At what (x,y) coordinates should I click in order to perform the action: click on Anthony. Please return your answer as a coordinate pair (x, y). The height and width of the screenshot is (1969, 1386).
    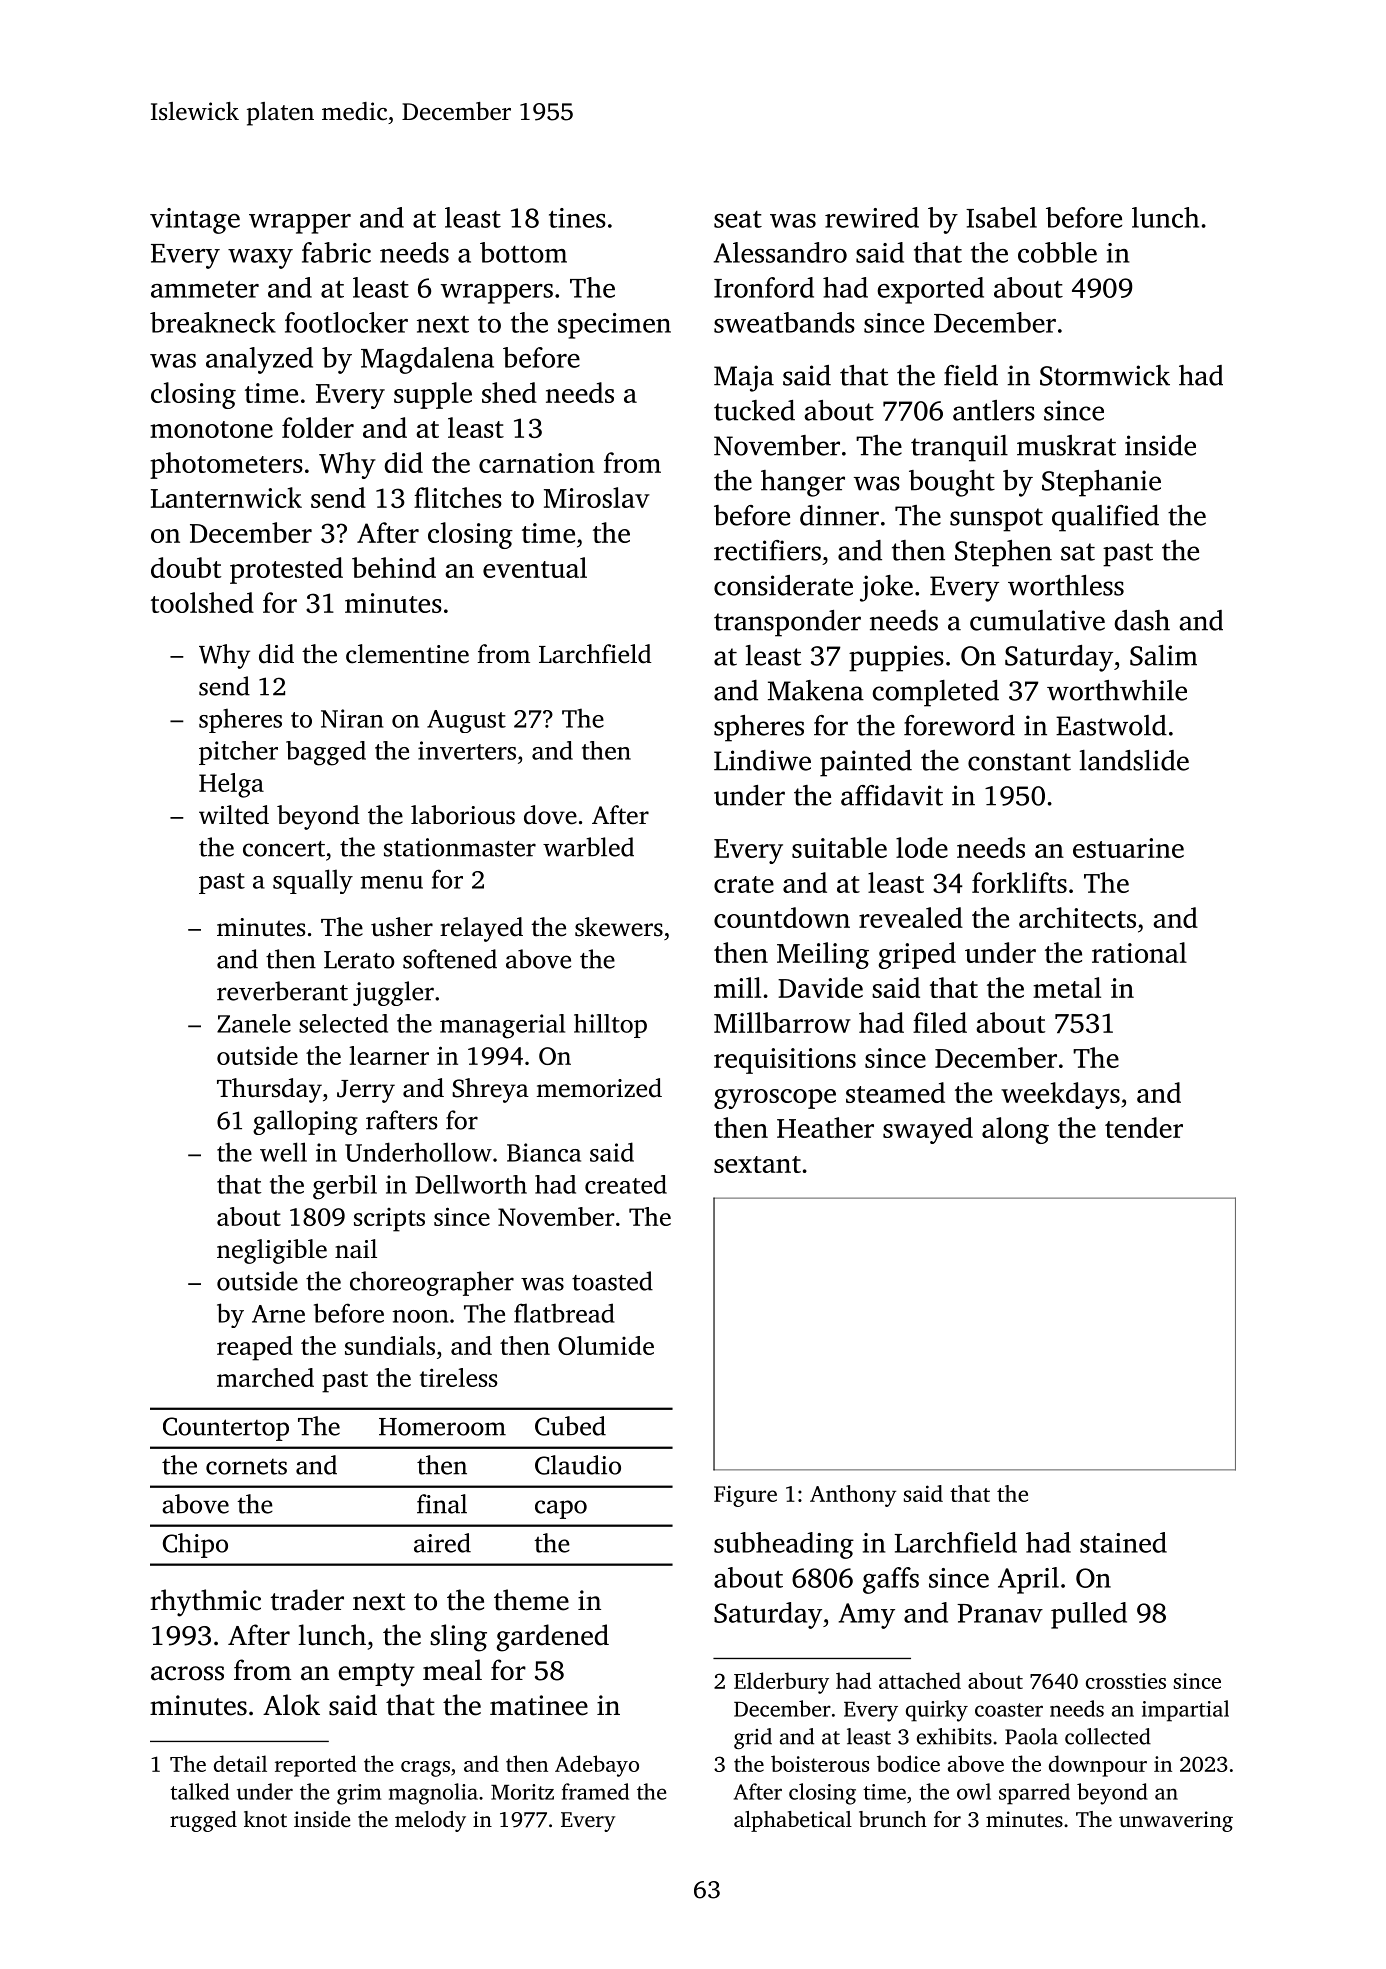
    Looking at the image, I should click on (853, 1496).
